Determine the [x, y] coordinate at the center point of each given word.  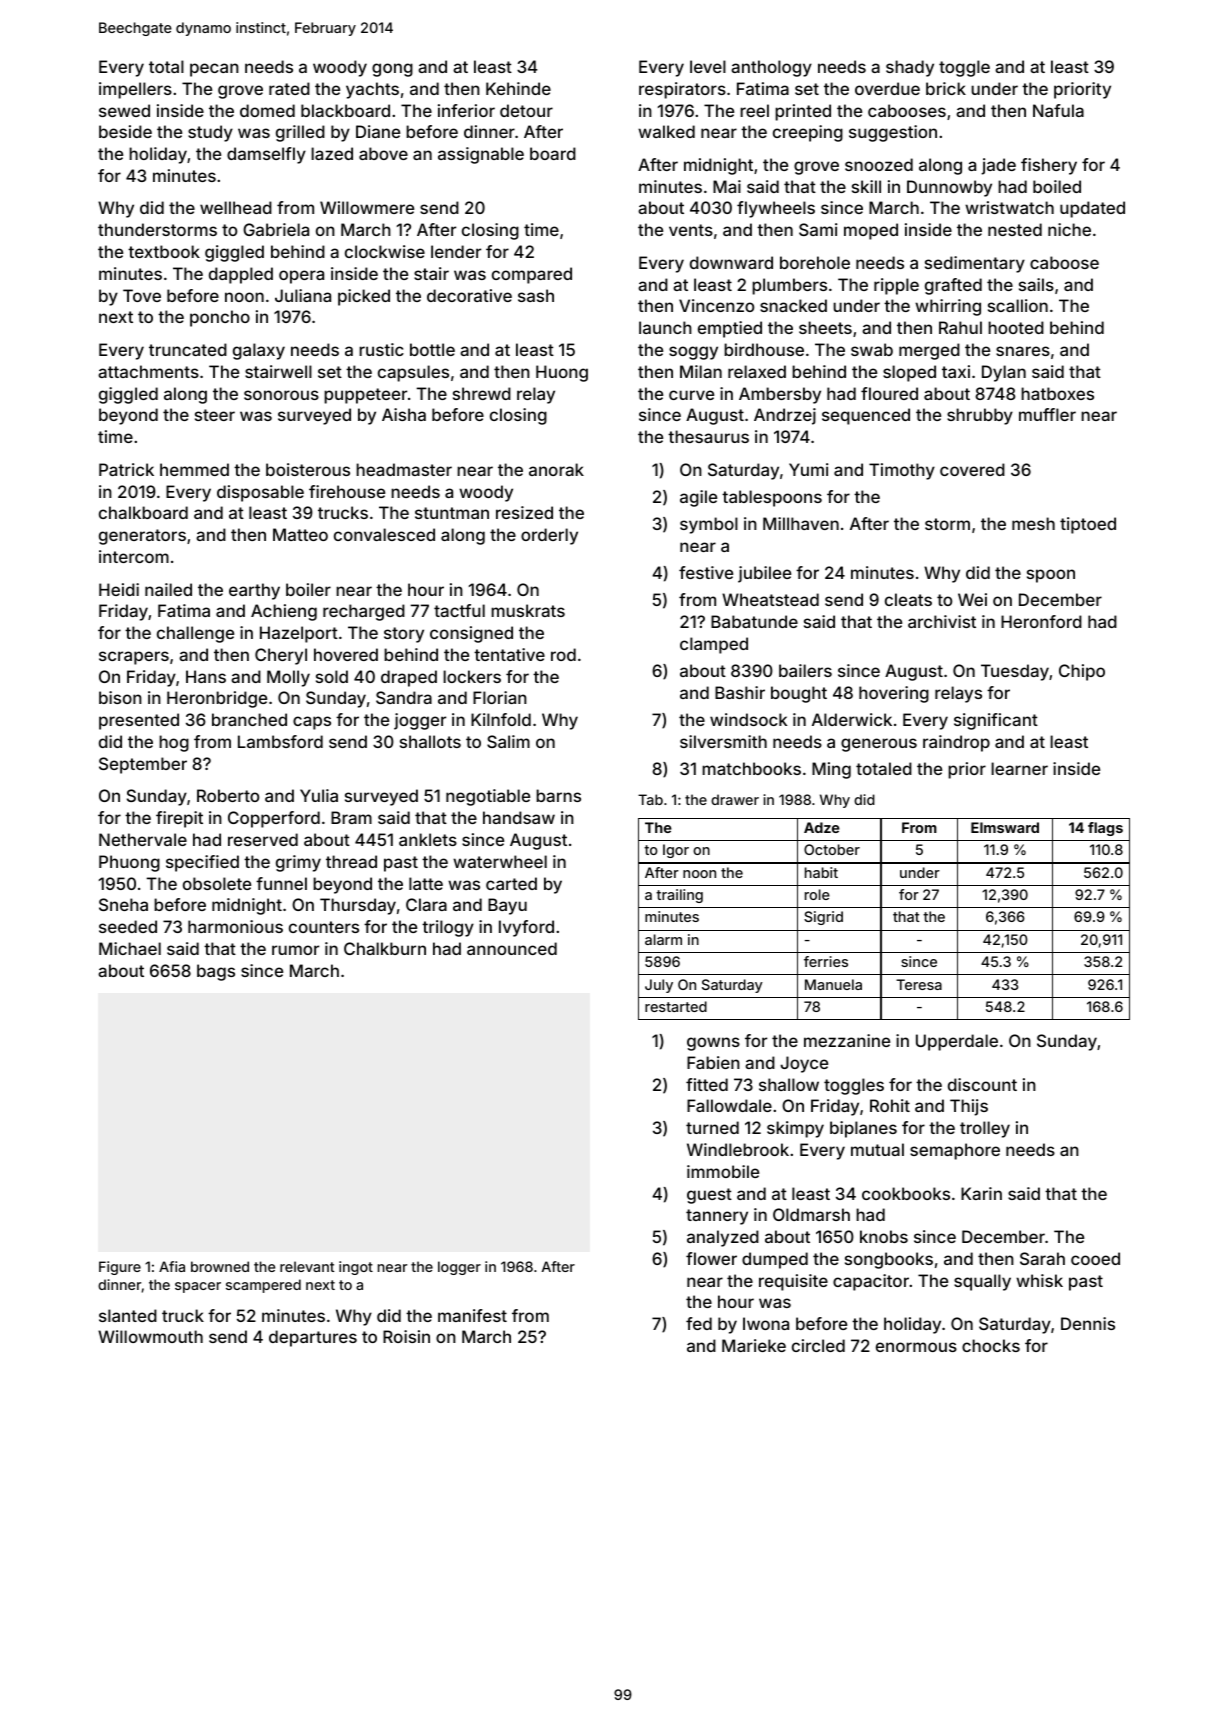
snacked [793, 305]
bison [120, 697]
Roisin [406, 1336]
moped [871, 231]
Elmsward [1005, 827]
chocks [991, 1345]
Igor [676, 851]
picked [364, 297]
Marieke [754, 1345]
